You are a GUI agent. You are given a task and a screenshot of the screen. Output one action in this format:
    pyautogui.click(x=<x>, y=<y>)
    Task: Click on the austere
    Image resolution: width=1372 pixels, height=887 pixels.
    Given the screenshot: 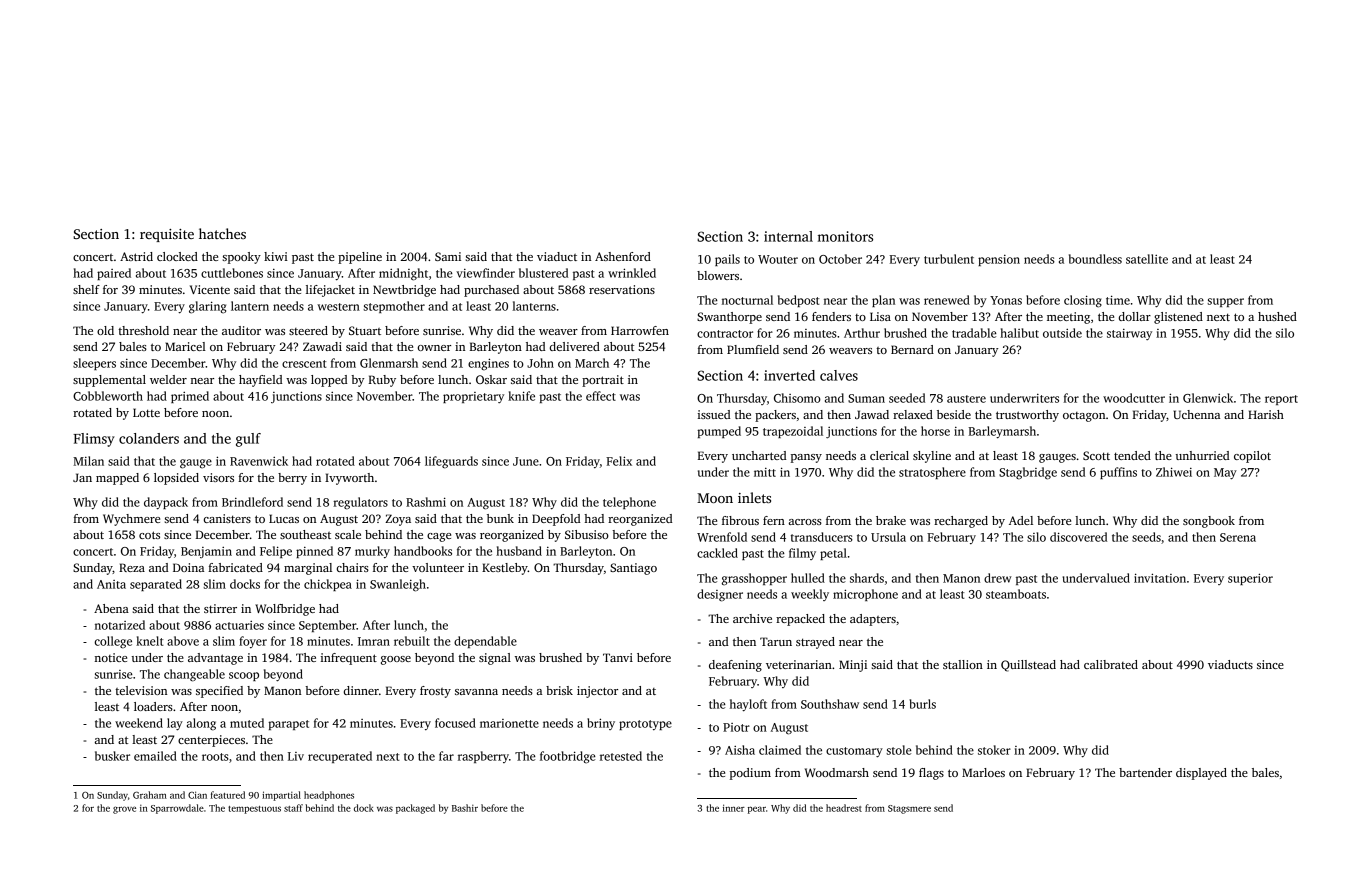 What is the action you would take?
    pyautogui.click(x=966, y=399)
